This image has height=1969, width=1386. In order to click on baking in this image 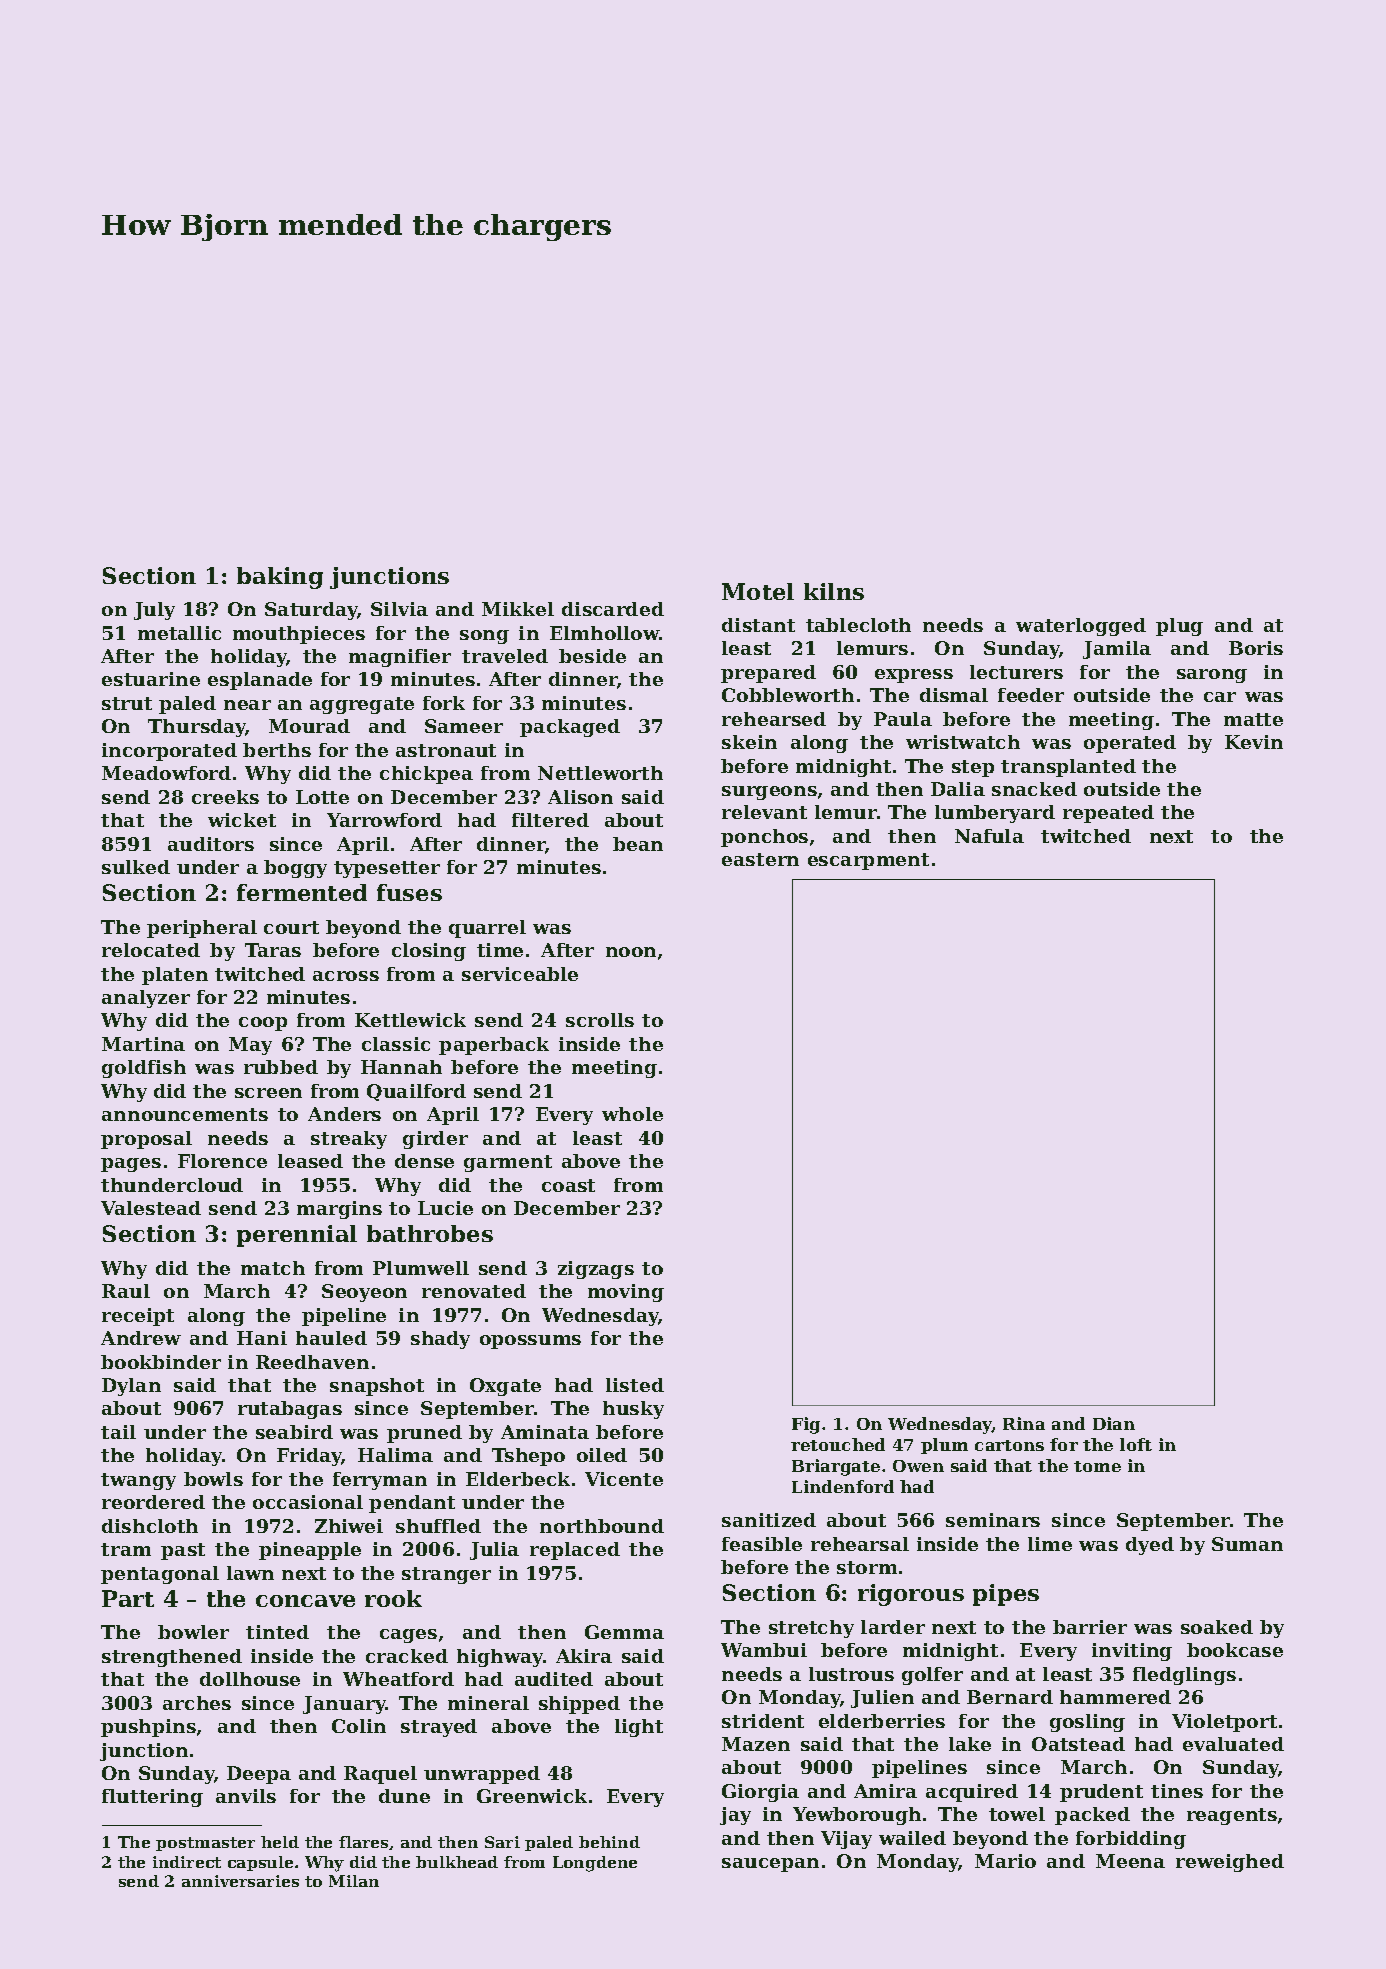, I will do `click(280, 578)`.
